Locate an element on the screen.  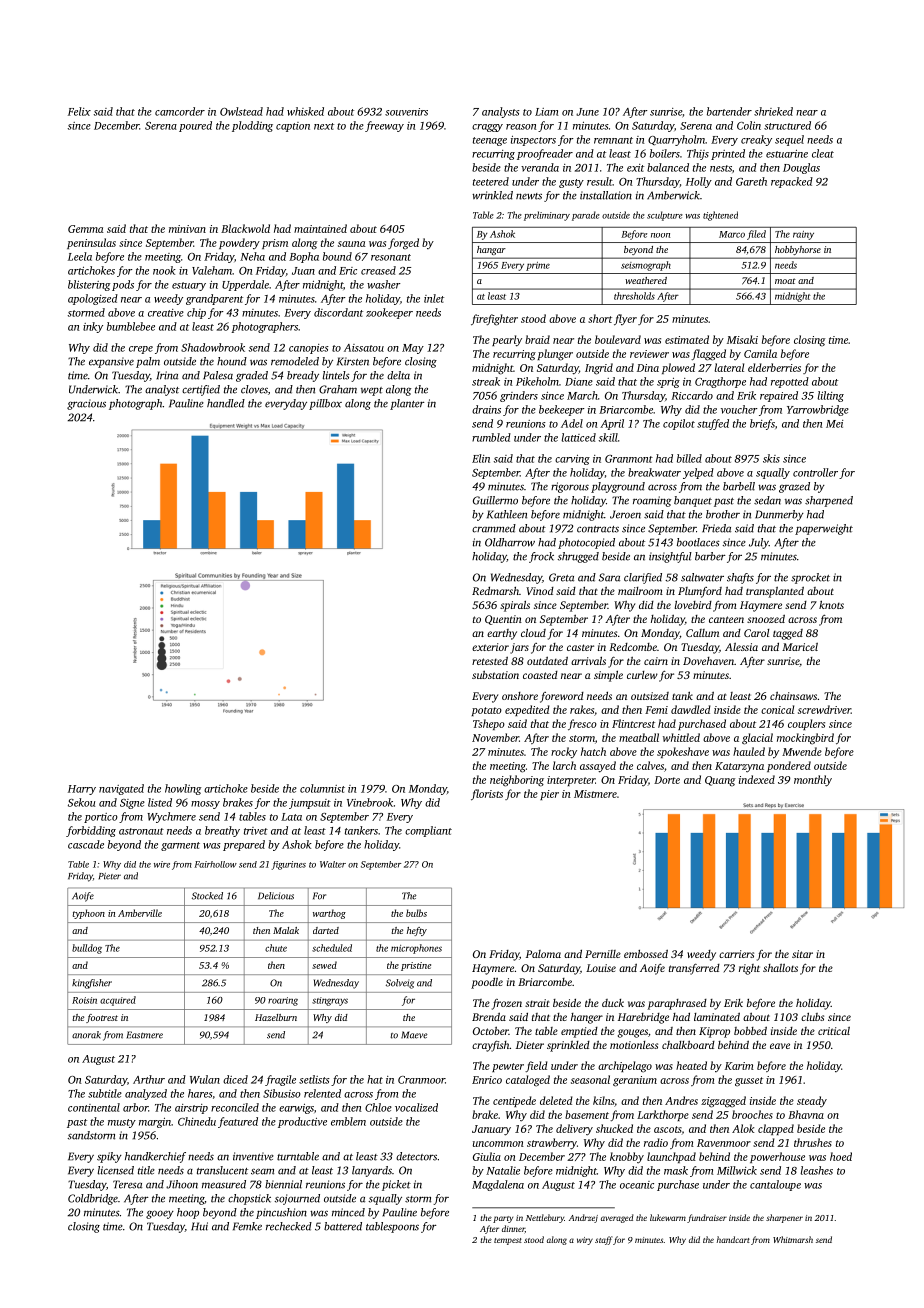
Stocked is located at coordinates (207, 896).
